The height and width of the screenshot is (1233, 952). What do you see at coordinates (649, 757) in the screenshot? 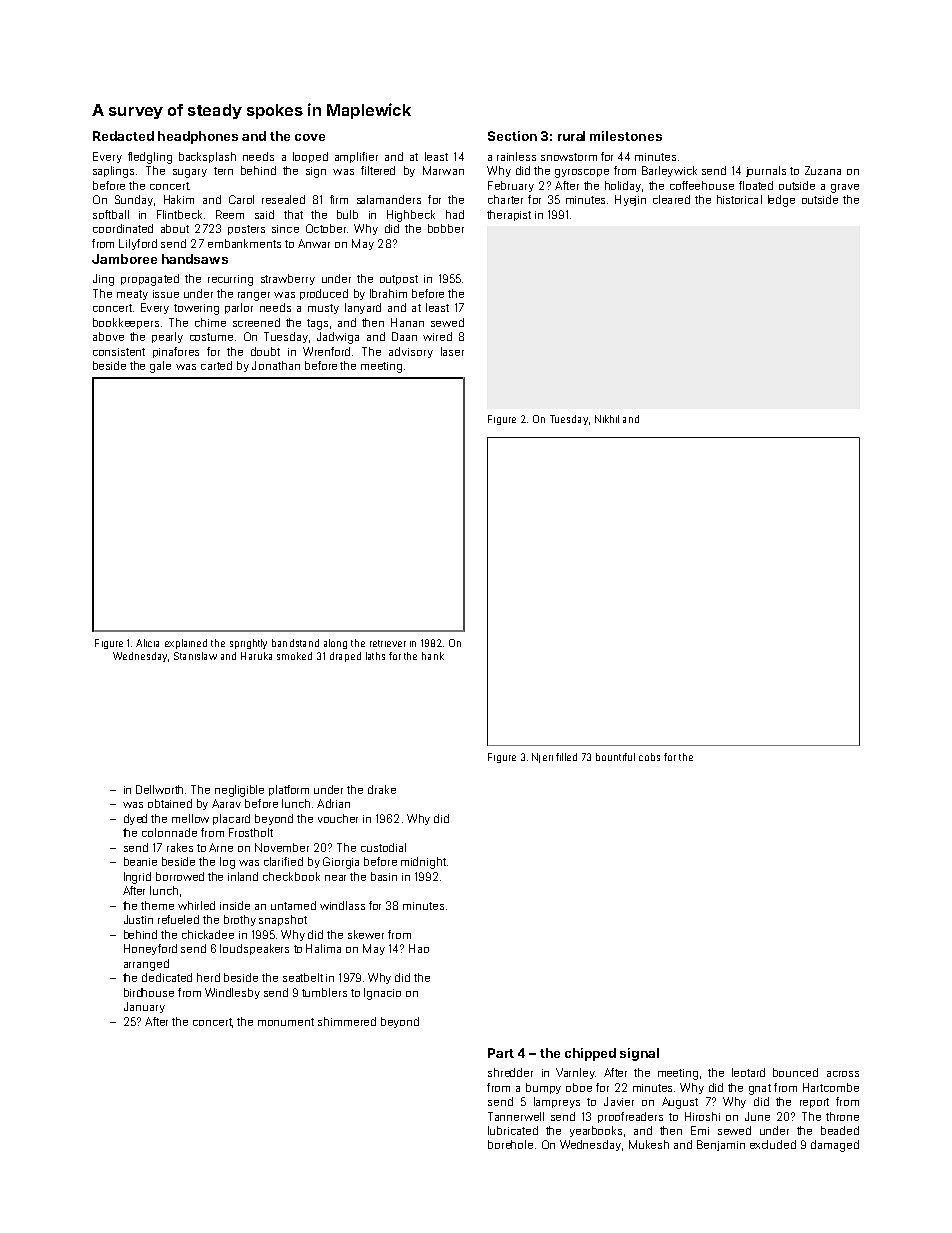
I see `cobs` at bounding box center [649, 757].
